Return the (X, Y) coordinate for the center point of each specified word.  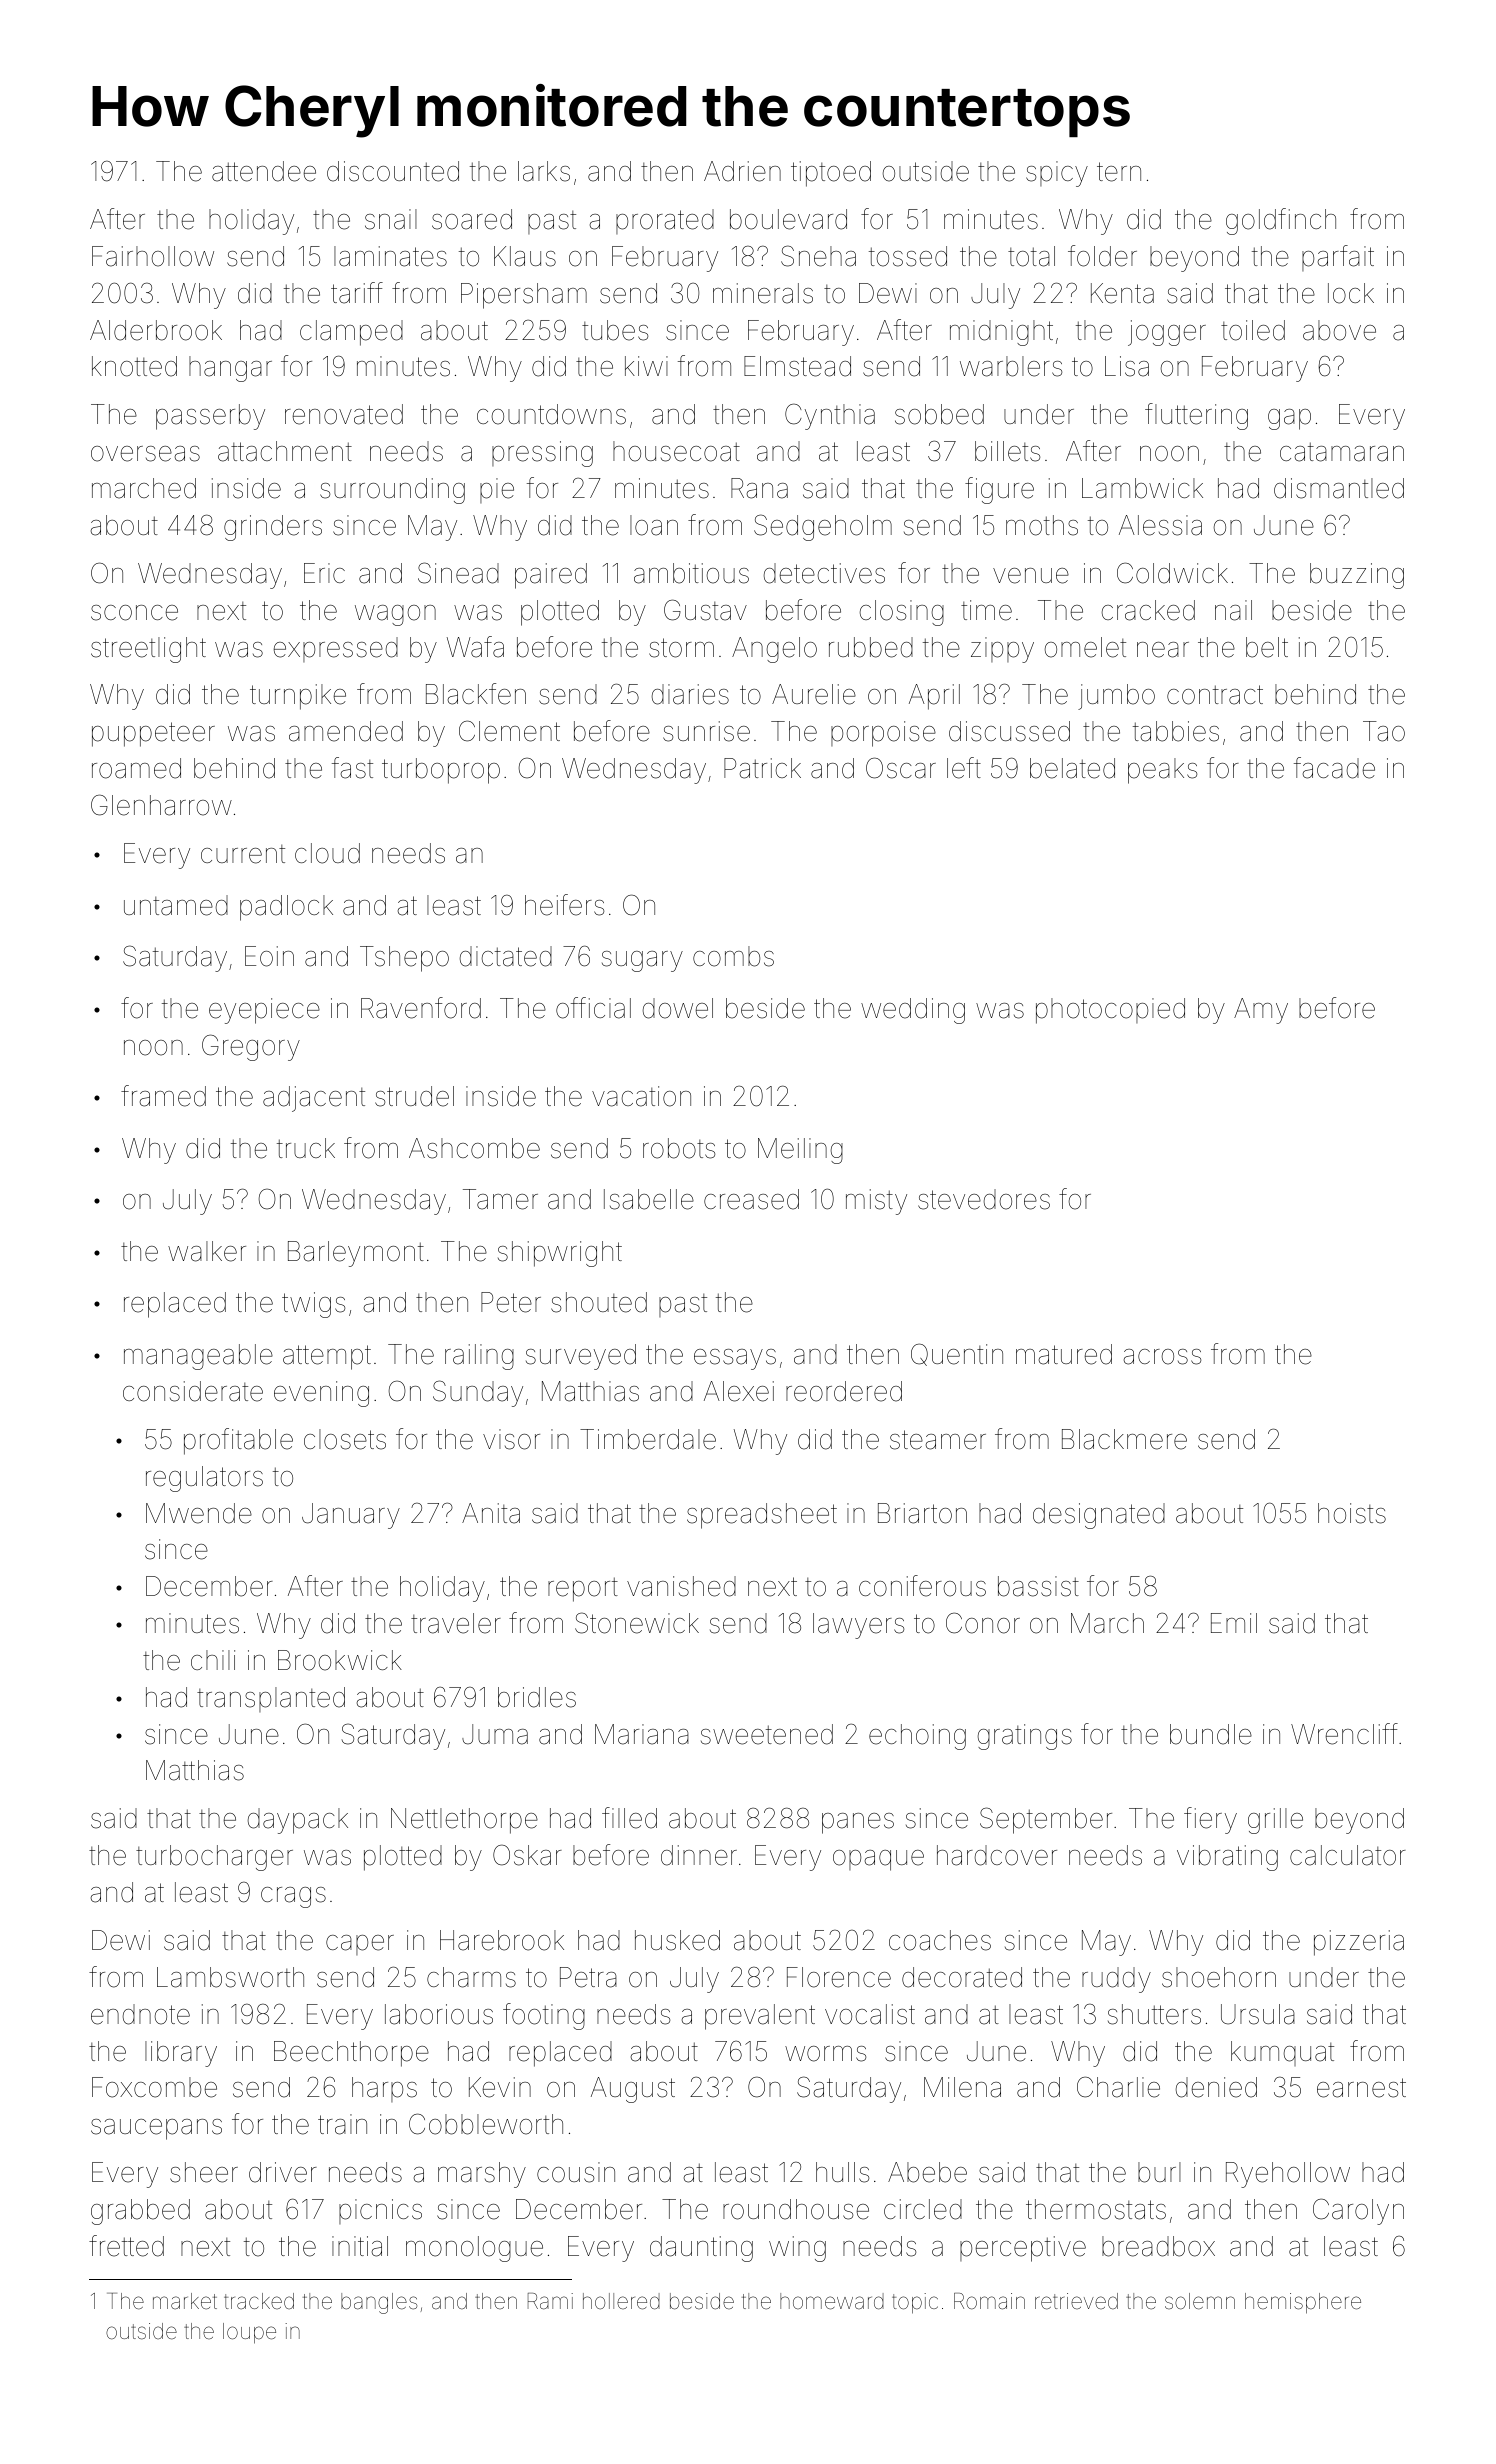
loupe (249, 2333)
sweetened (767, 1734)
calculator (1348, 1855)
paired (551, 576)
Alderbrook (156, 330)
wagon (395, 615)
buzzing (1357, 576)
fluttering (1196, 416)
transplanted (271, 1699)
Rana (759, 488)
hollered (621, 2301)
